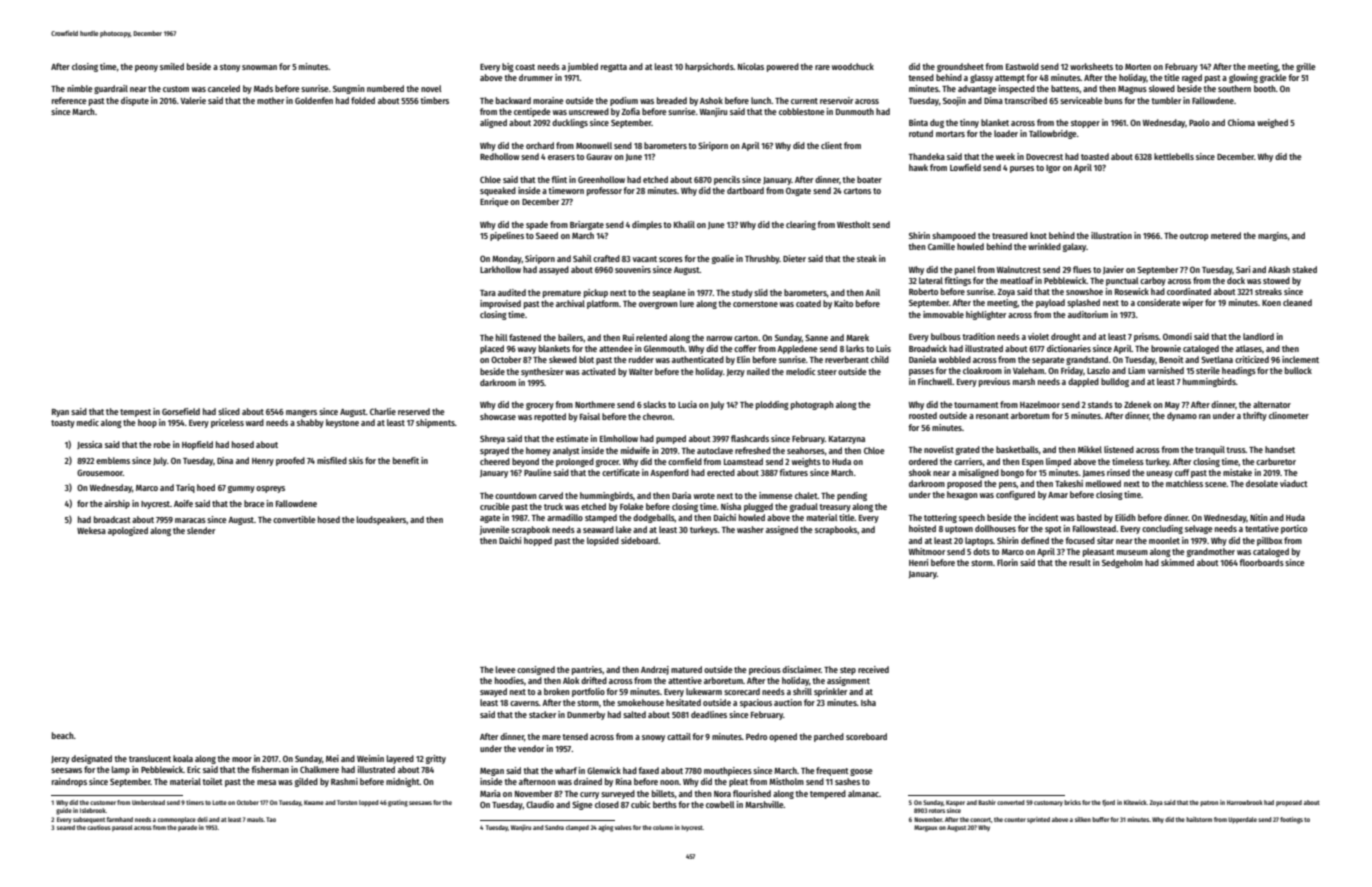 The image size is (1372, 887). I want to click on Monday, so click(507, 259).
